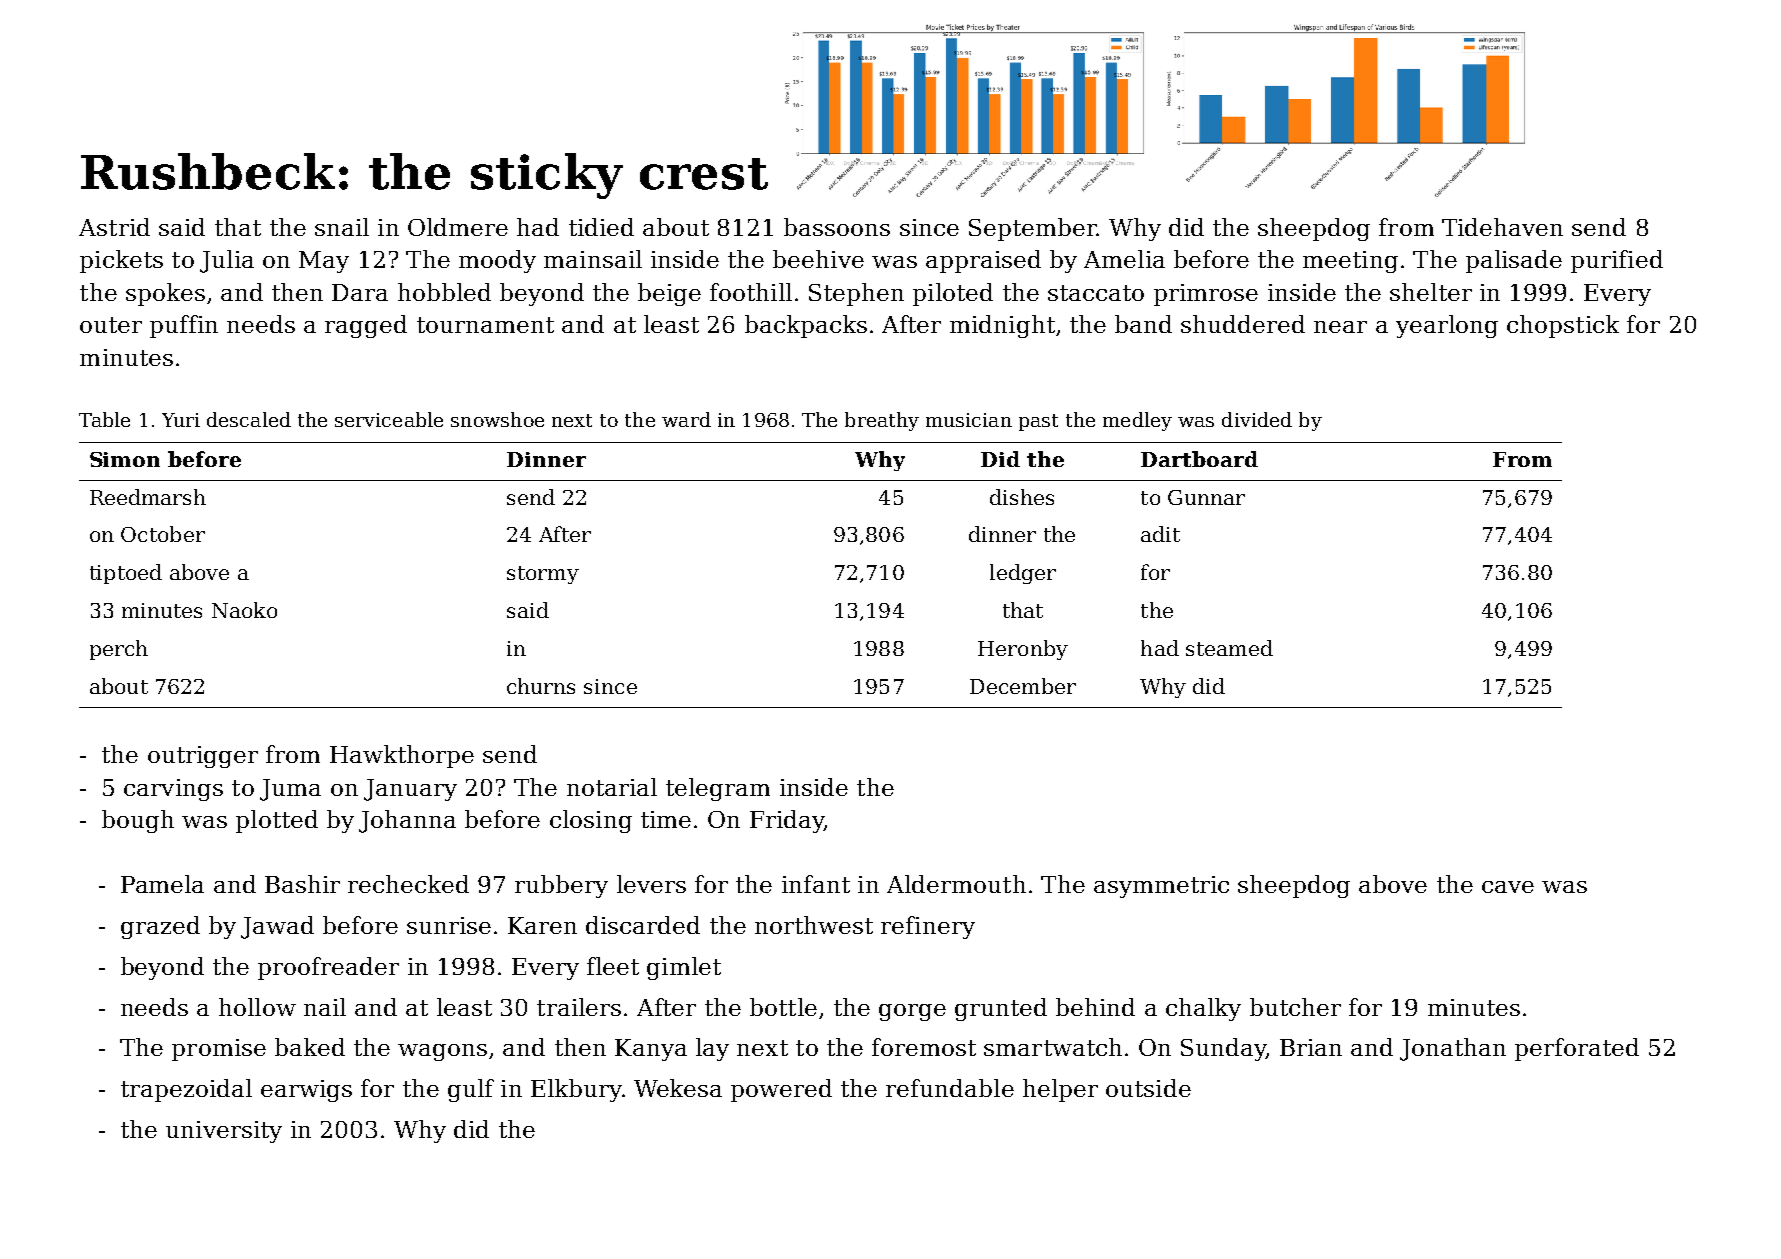 The height and width of the screenshot is (1259, 1781). Describe the element at coordinates (1617, 261) in the screenshot. I see `purified` at that location.
